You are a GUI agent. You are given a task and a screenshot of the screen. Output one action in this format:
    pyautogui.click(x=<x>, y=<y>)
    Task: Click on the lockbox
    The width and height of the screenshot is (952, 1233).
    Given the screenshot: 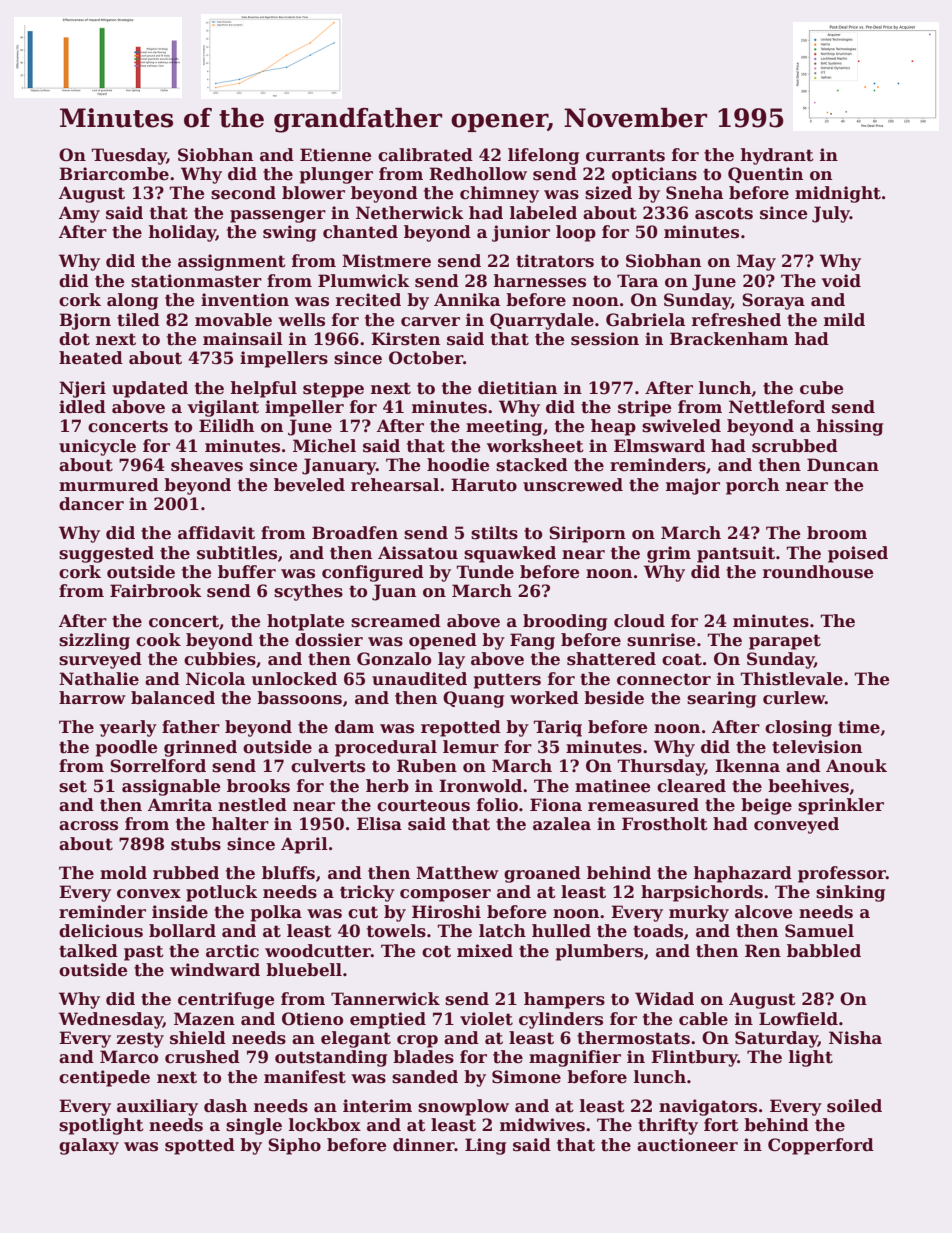 What is the action you would take?
    pyautogui.click(x=325, y=1125)
